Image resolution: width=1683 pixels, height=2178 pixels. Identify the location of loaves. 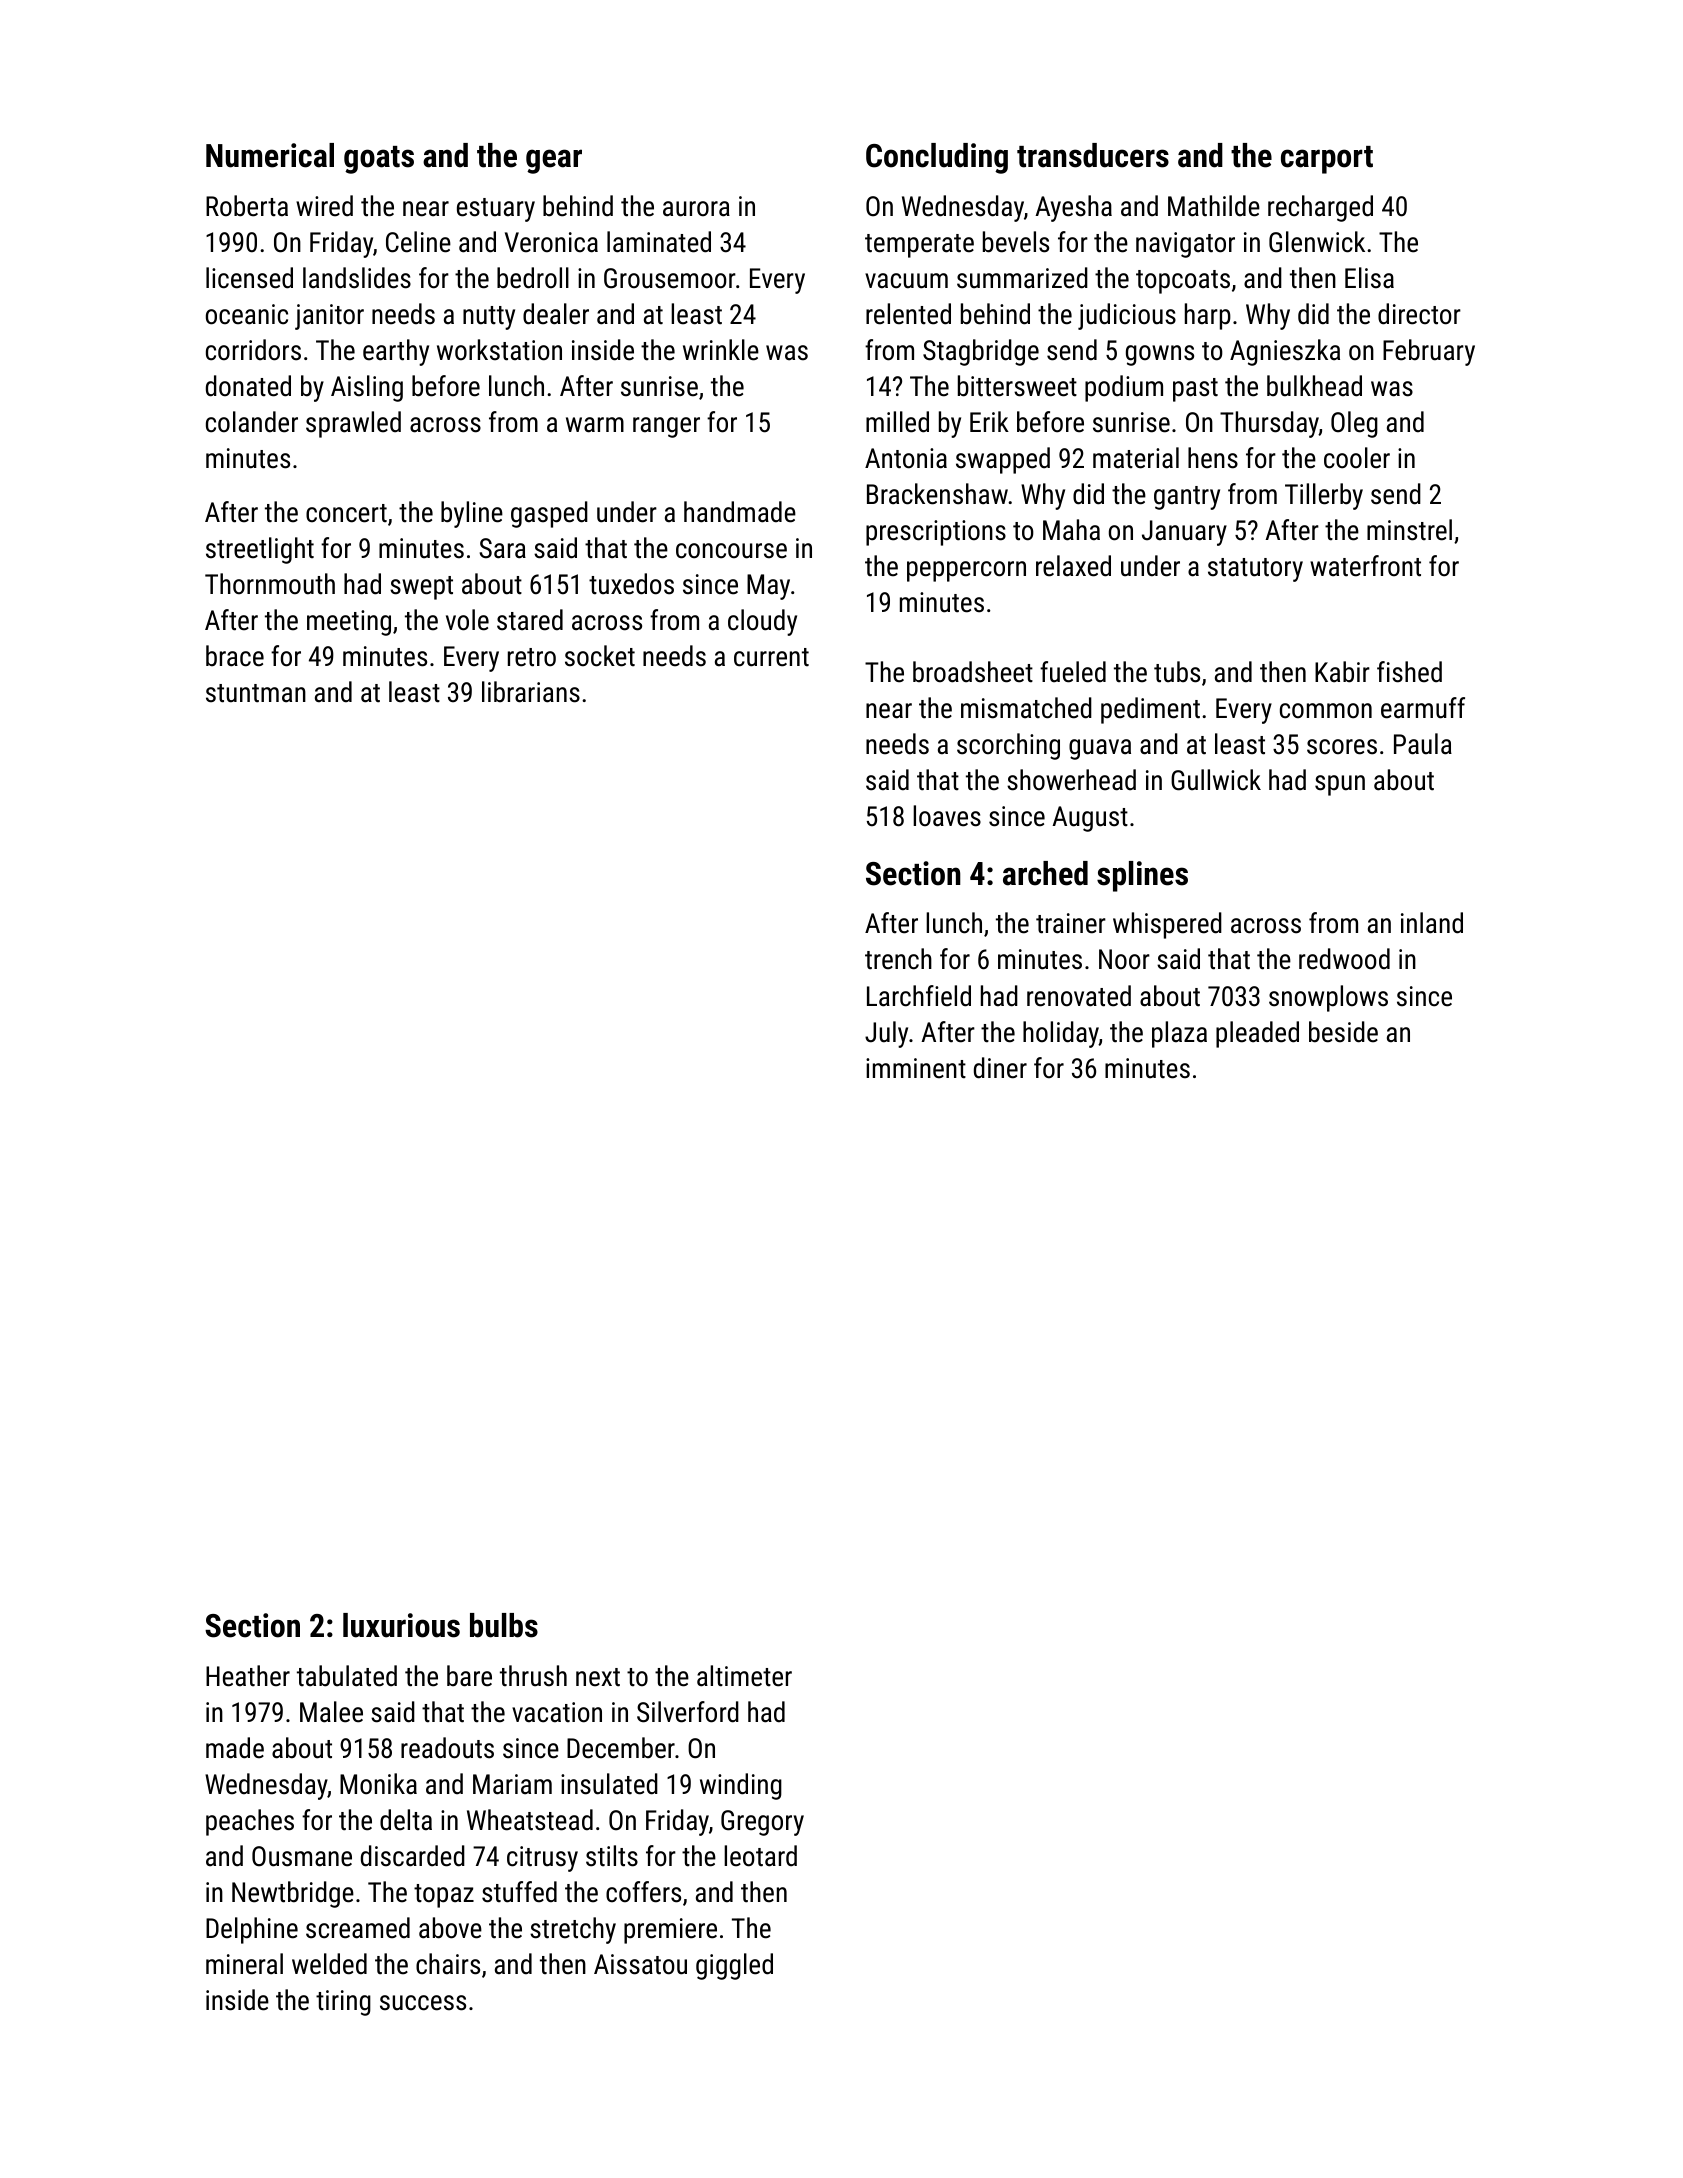
(947, 816).
